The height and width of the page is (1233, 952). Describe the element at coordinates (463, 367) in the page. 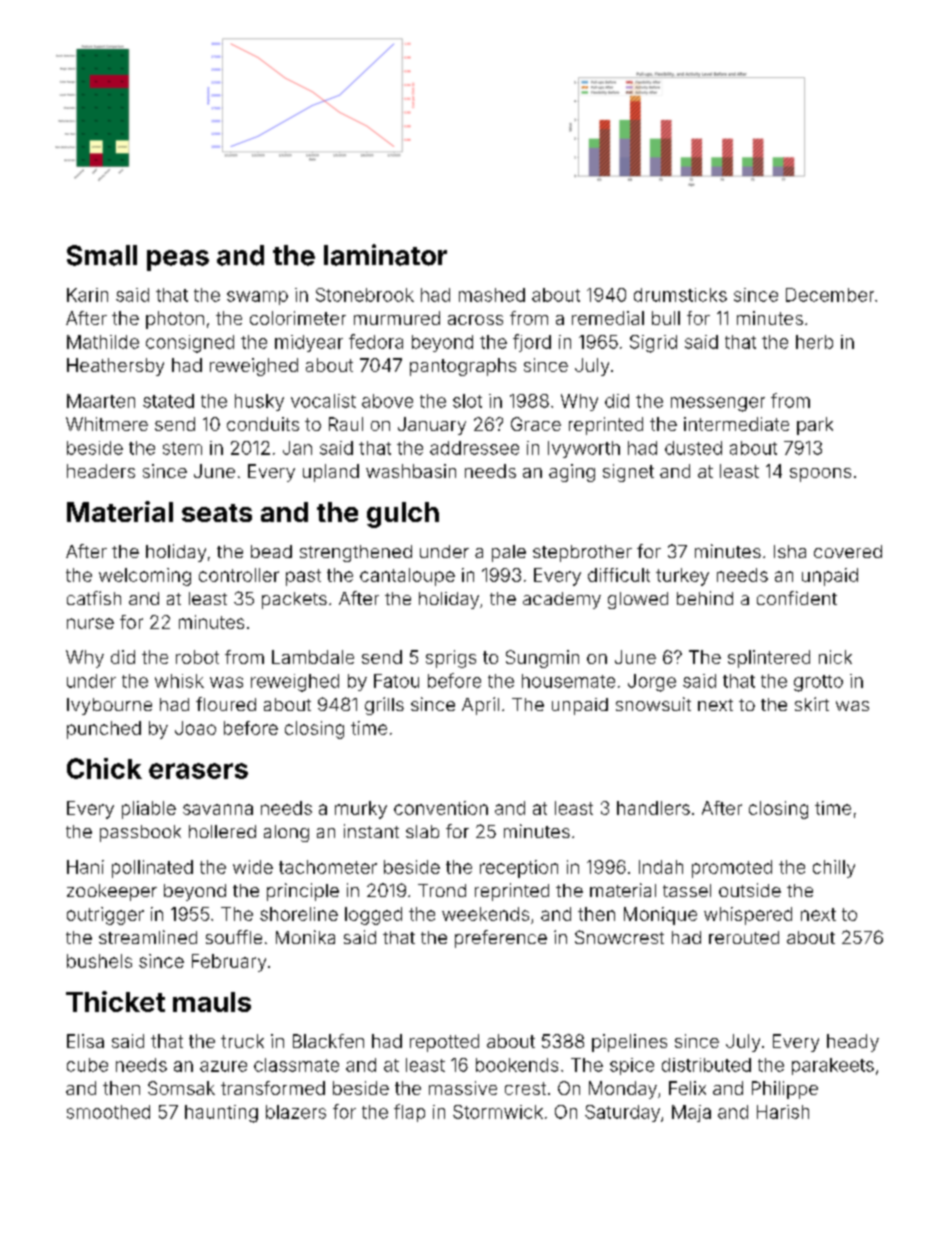

I see `pantographs` at that location.
